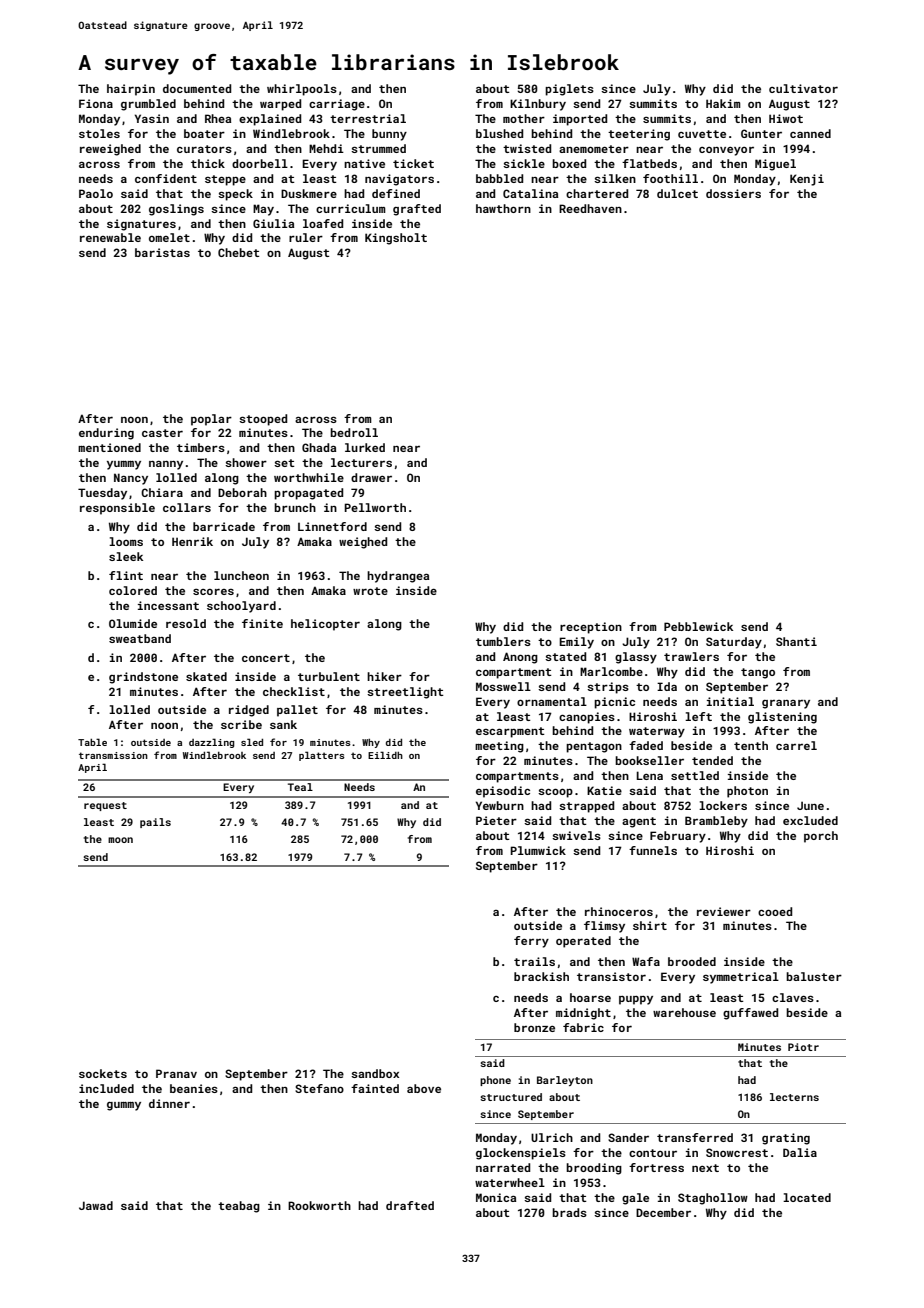 Image resolution: width=924 pixels, height=1308 pixels. What do you see at coordinates (796, 641) in the screenshot?
I see `Shanti` at bounding box center [796, 641].
